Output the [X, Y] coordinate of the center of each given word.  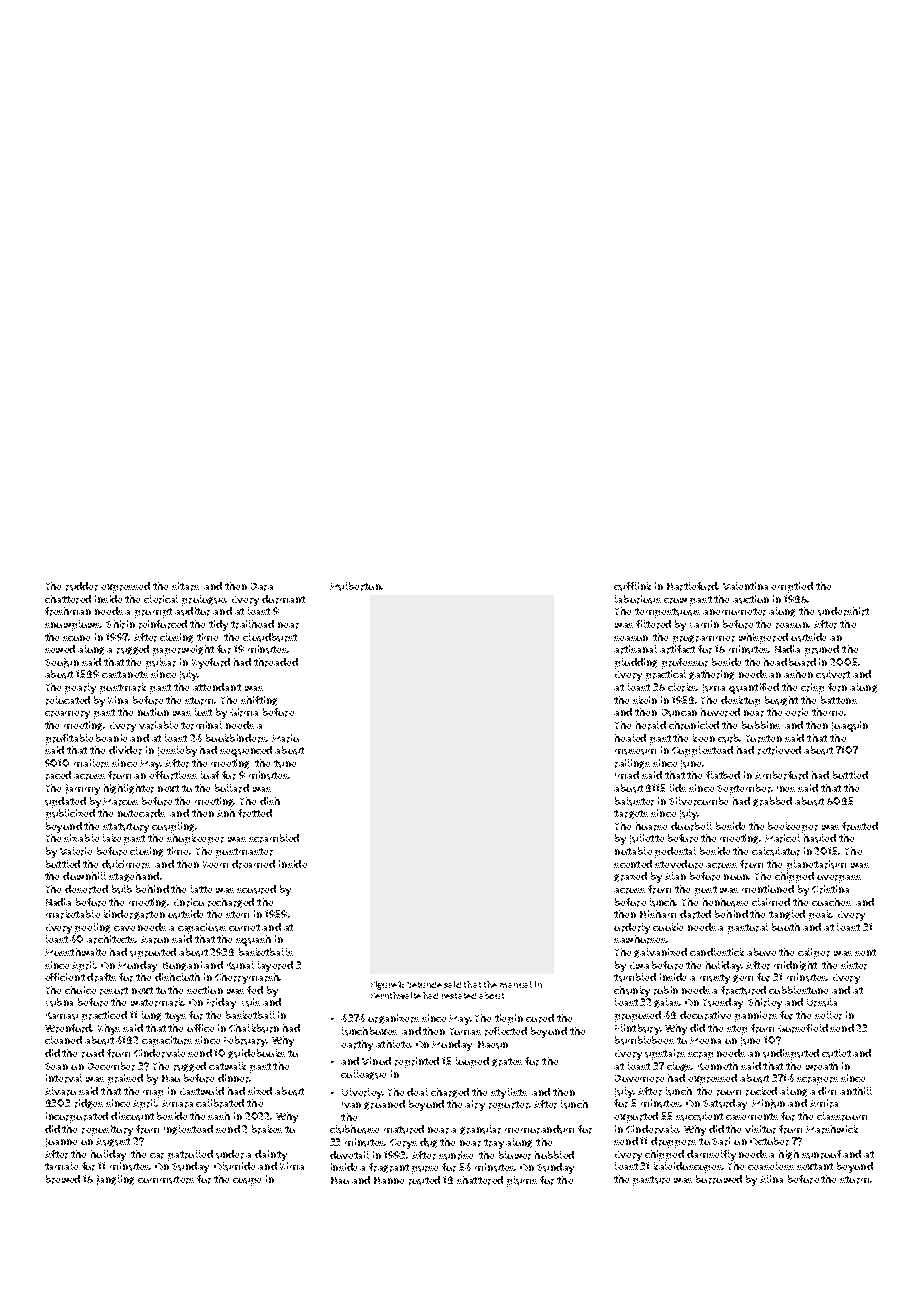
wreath [822, 1066]
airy [475, 1105]
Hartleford [692, 586]
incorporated [77, 1117]
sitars [185, 586]
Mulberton [355, 586]
